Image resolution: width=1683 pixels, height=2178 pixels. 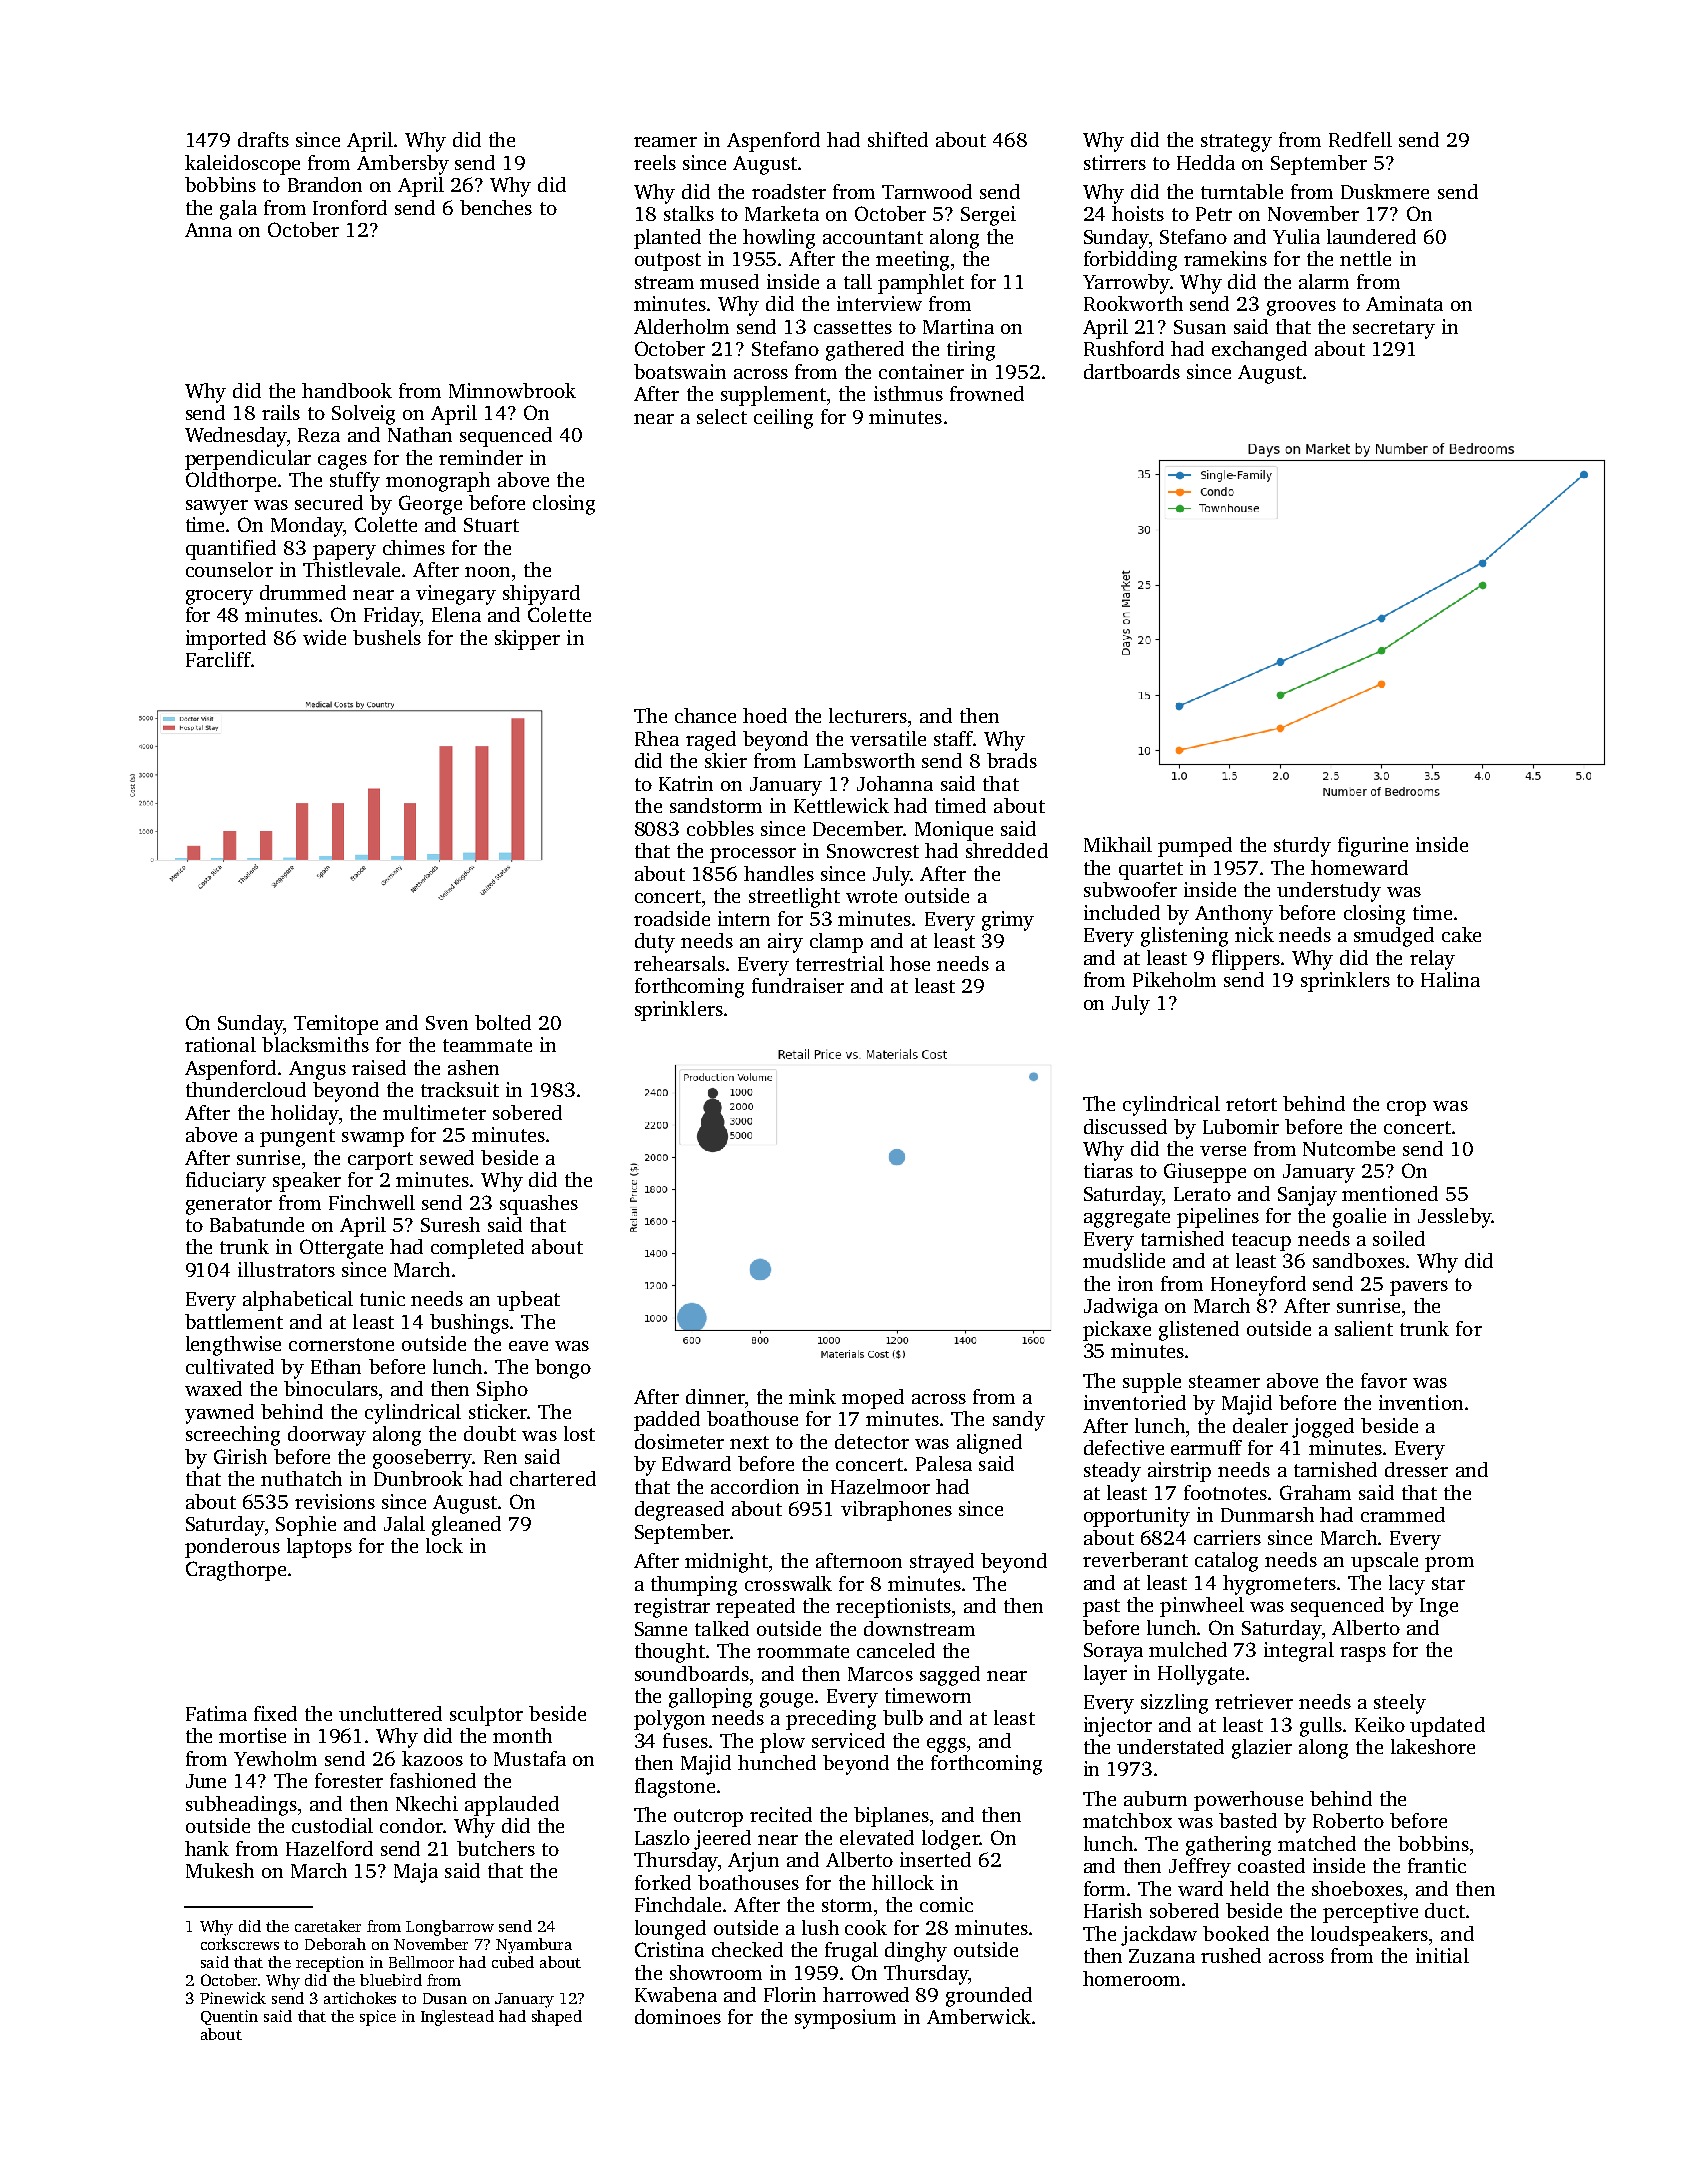 What do you see at coordinates (868, 715) in the screenshot?
I see `lecturers` at bounding box center [868, 715].
